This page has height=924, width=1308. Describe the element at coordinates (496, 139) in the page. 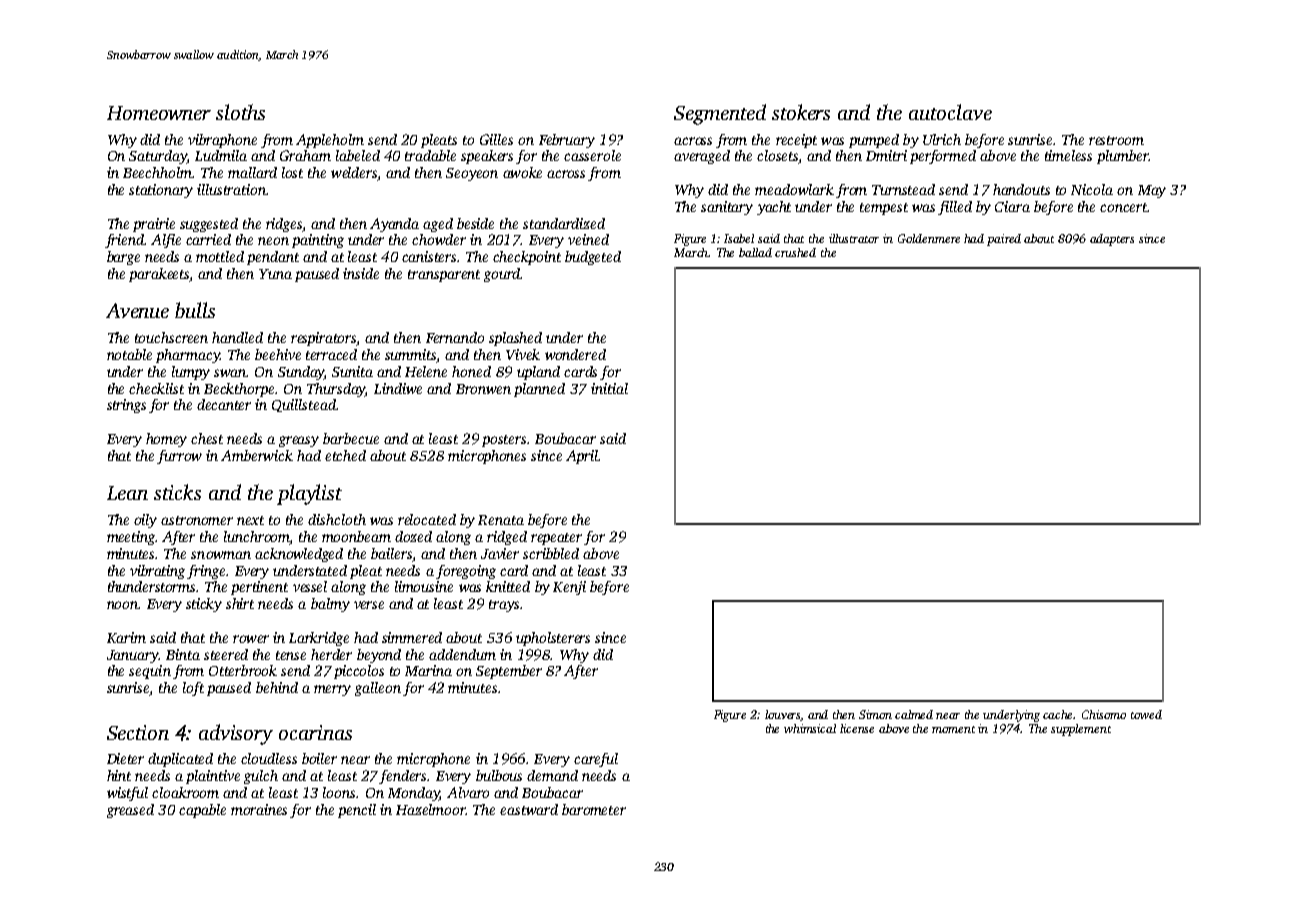

I see `Gilles` at that location.
